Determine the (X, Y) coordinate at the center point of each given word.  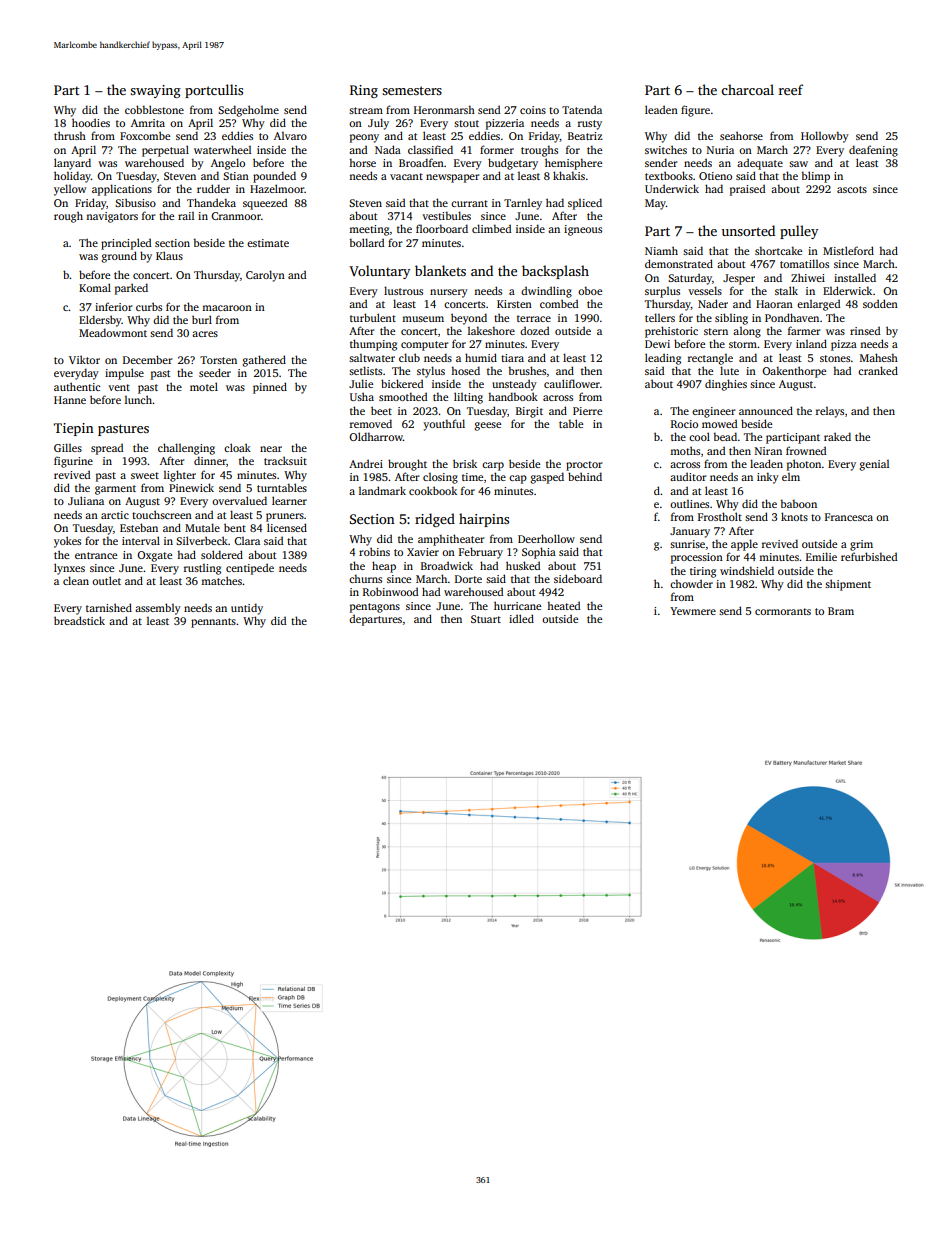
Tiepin (74, 429)
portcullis (214, 91)
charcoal (747, 89)
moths (685, 450)
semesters (412, 90)
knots (794, 516)
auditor (688, 476)
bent (235, 527)
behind (585, 476)
